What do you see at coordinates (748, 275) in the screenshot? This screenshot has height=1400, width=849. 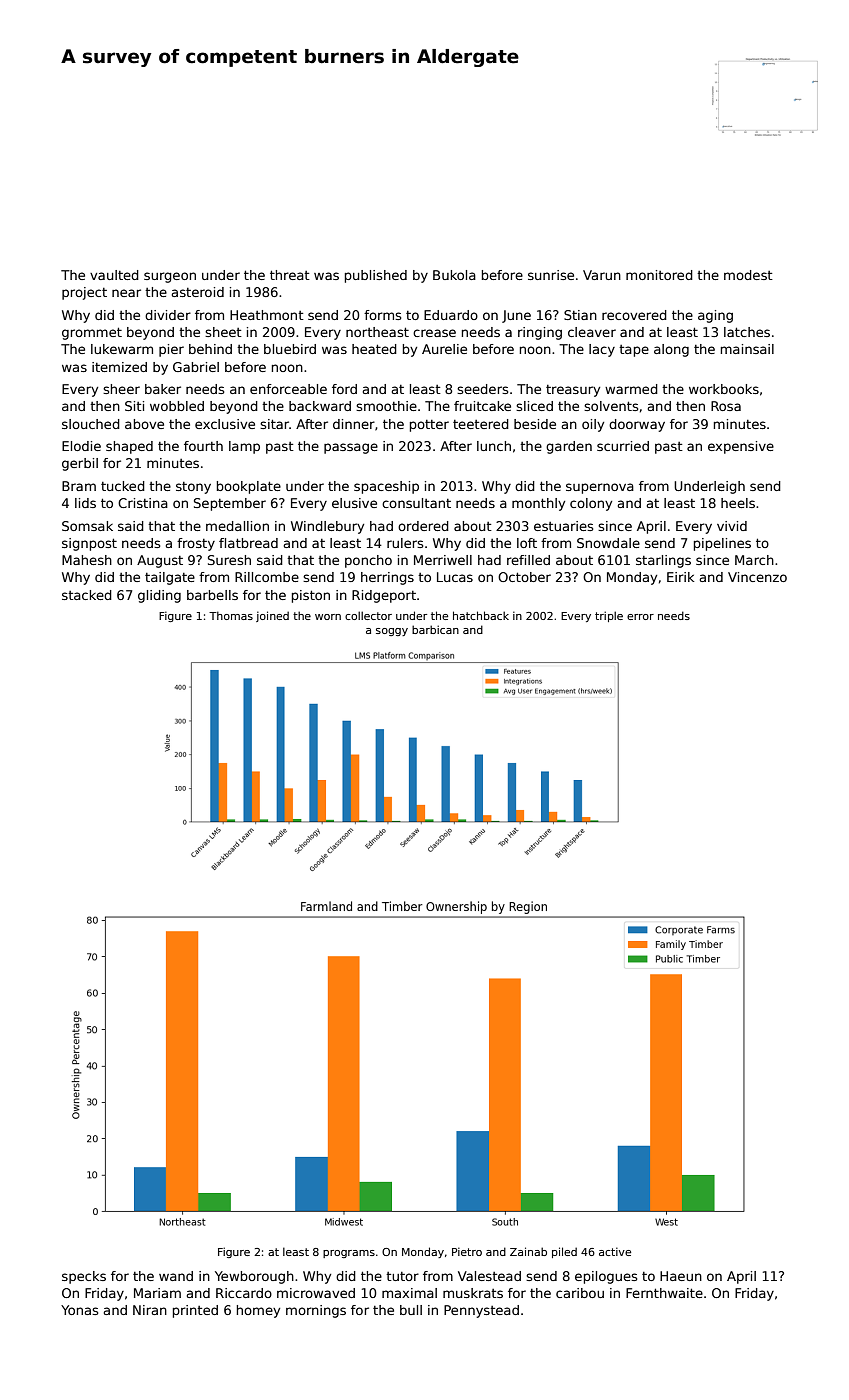 I see `modest` at bounding box center [748, 275].
